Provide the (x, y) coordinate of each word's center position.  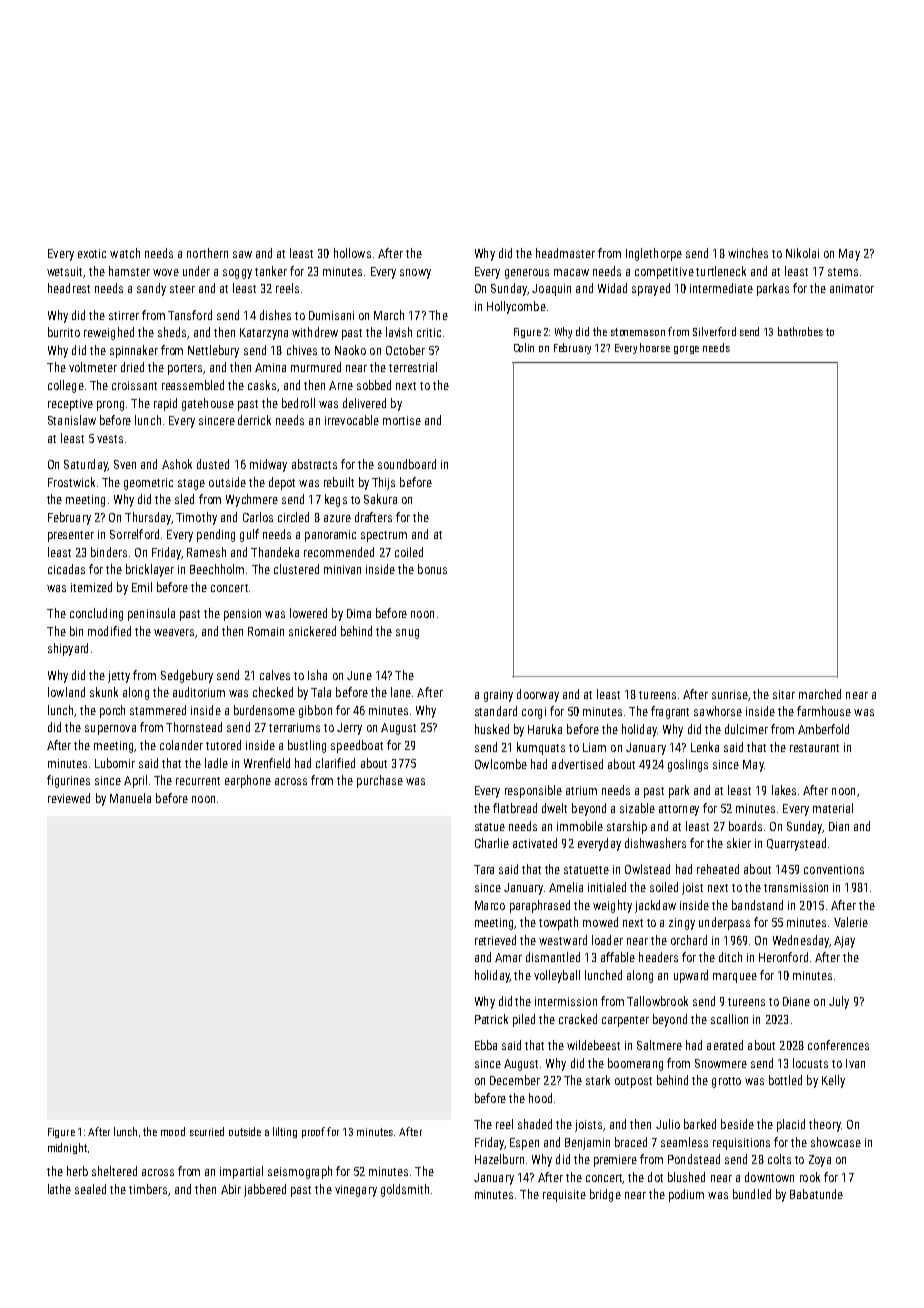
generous (527, 274)
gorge (686, 350)
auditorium (199, 692)
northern (207, 253)
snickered (312, 631)
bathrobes (800, 331)
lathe (59, 1189)
